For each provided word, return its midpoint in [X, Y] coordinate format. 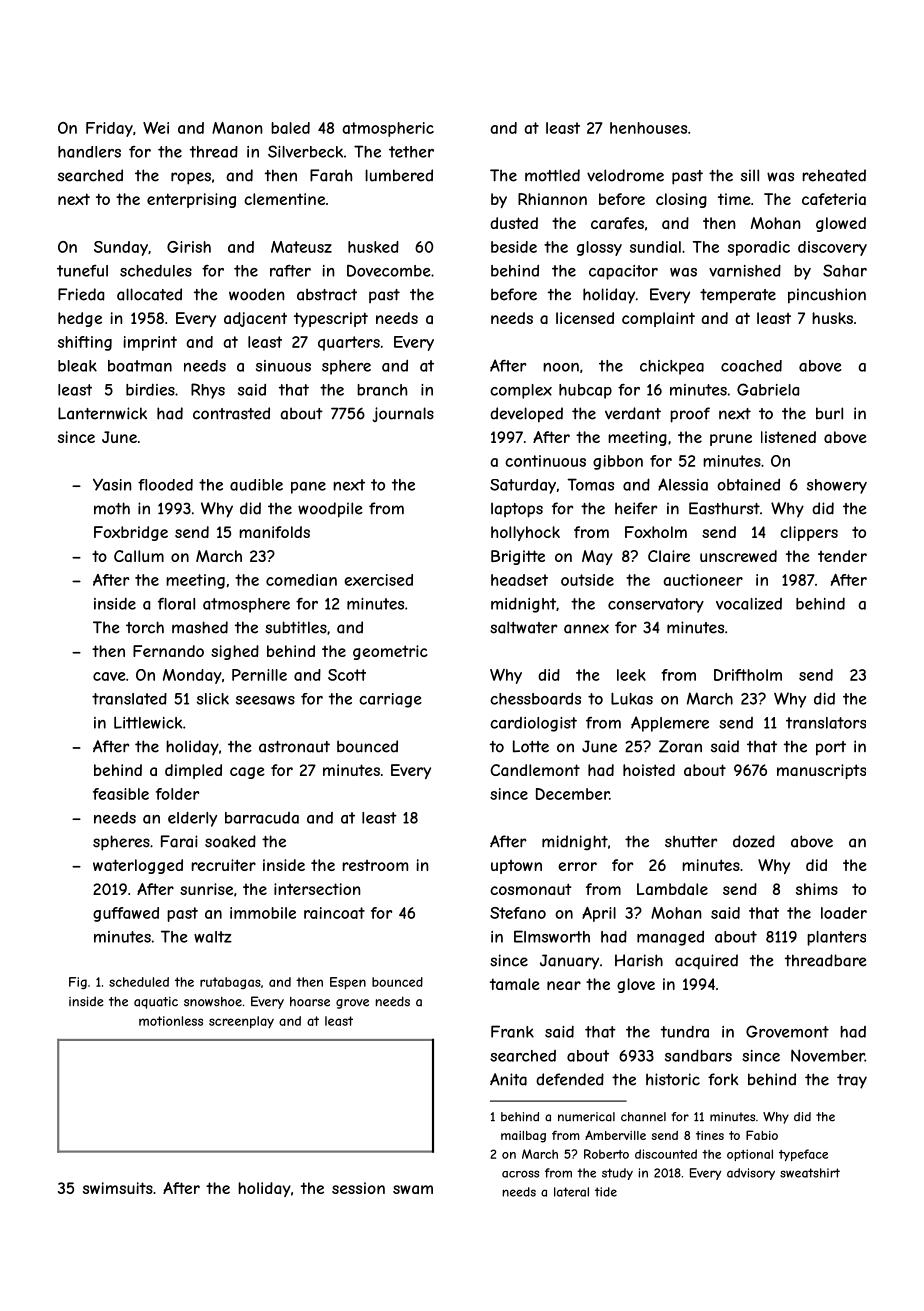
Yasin [112, 484]
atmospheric [388, 129]
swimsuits [118, 1188]
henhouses [648, 128]
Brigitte [518, 557]
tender [842, 556]
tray [852, 1081]
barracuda [262, 818]
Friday [109, 129]
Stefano [518, 913]
